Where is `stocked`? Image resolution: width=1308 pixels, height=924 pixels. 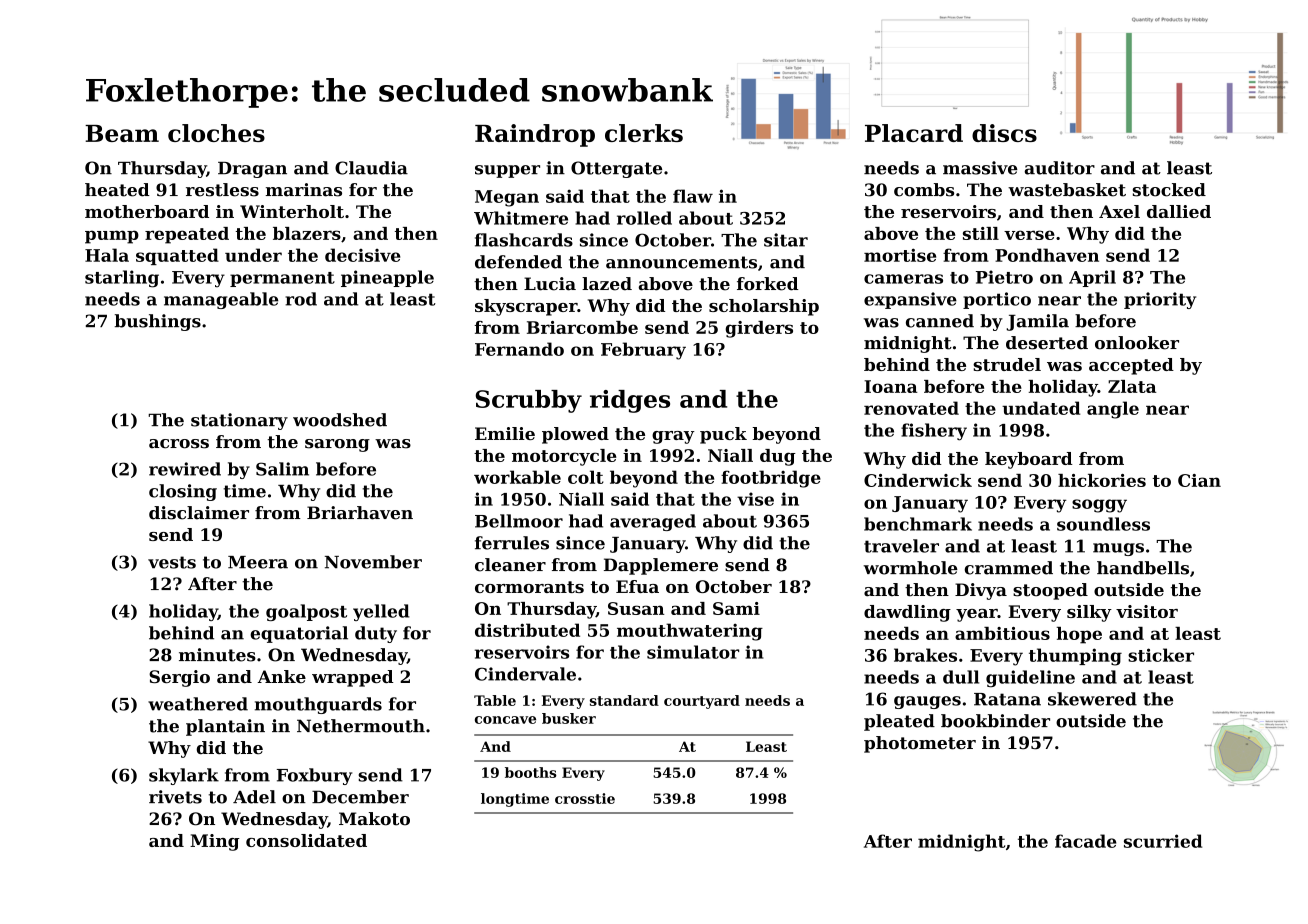 stocked is located at coordinates (1169, 190).
